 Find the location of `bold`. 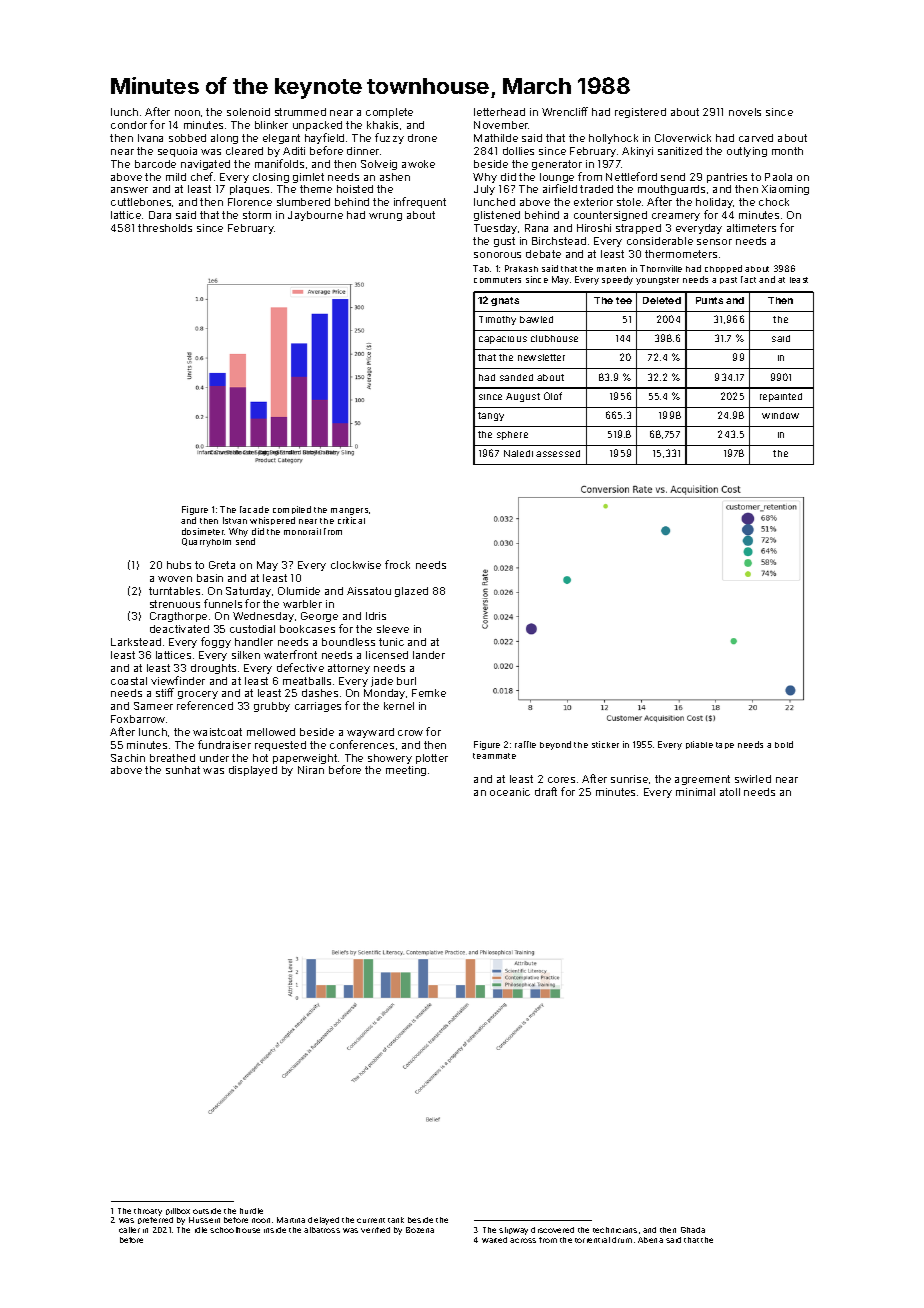

bold is located at coordinates (784, 744).
